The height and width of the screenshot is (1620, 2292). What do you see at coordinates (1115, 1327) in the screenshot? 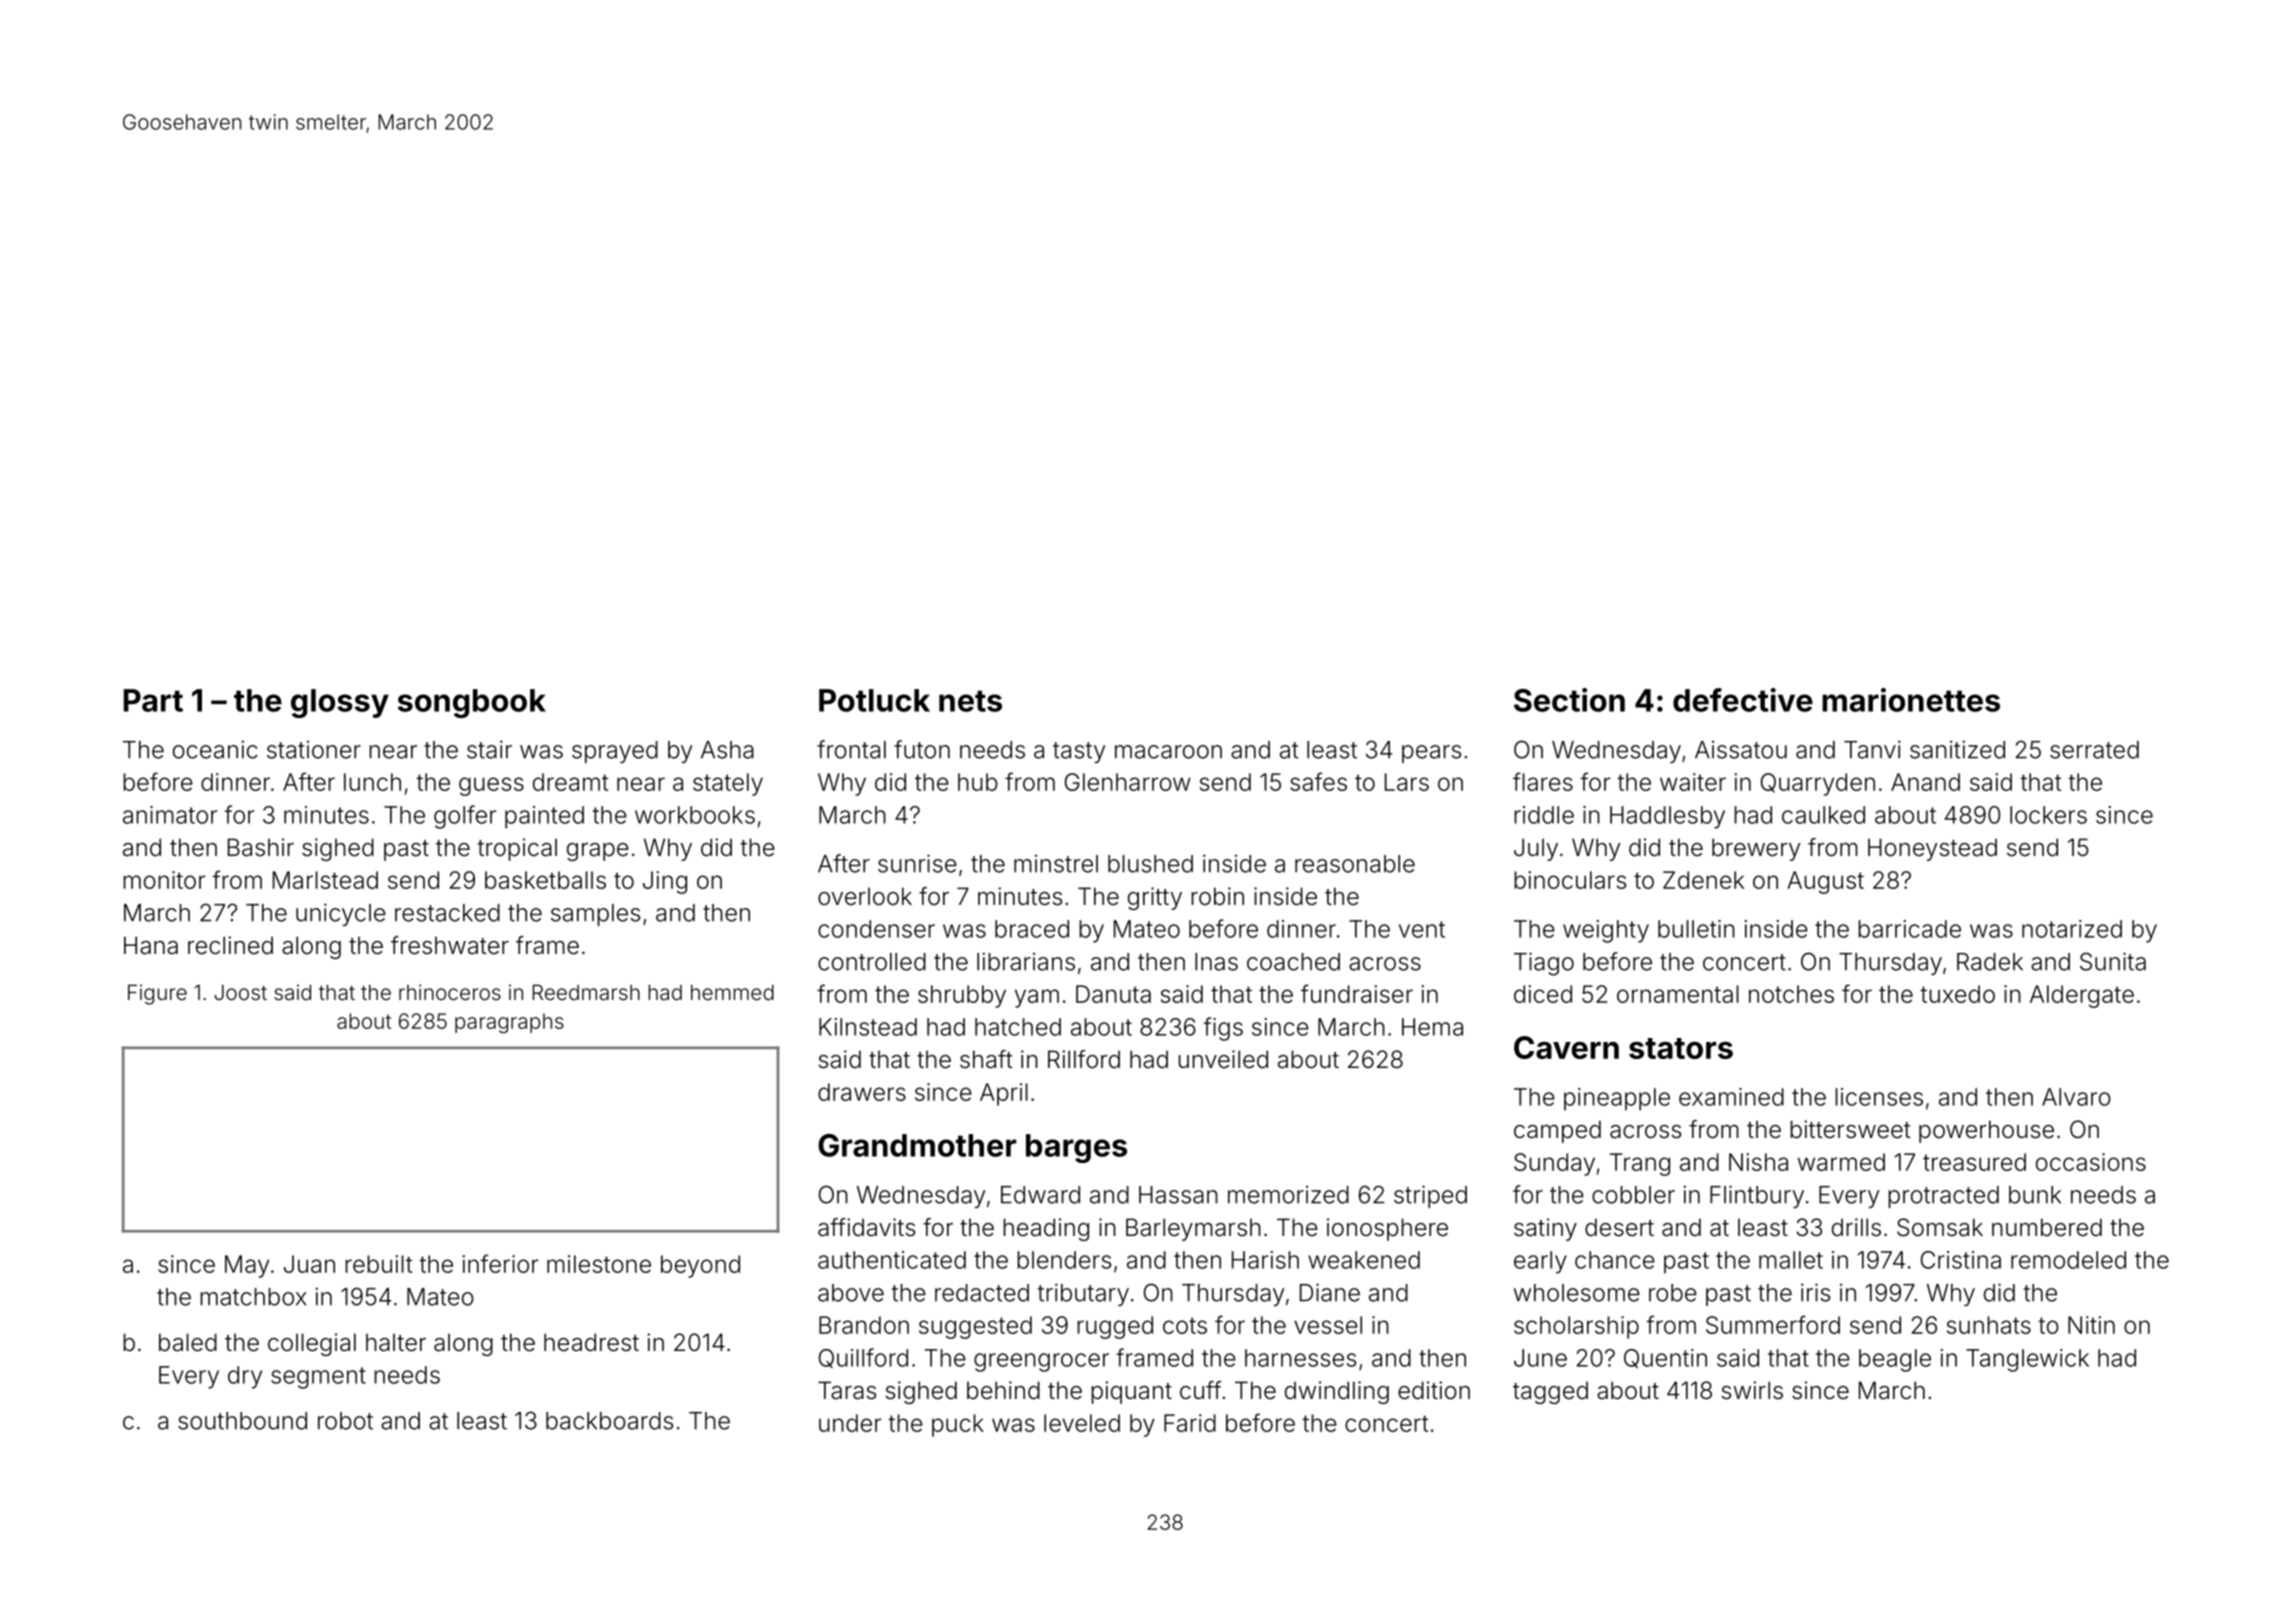
I see `rugged` at bounding box center [1115, 1327].
